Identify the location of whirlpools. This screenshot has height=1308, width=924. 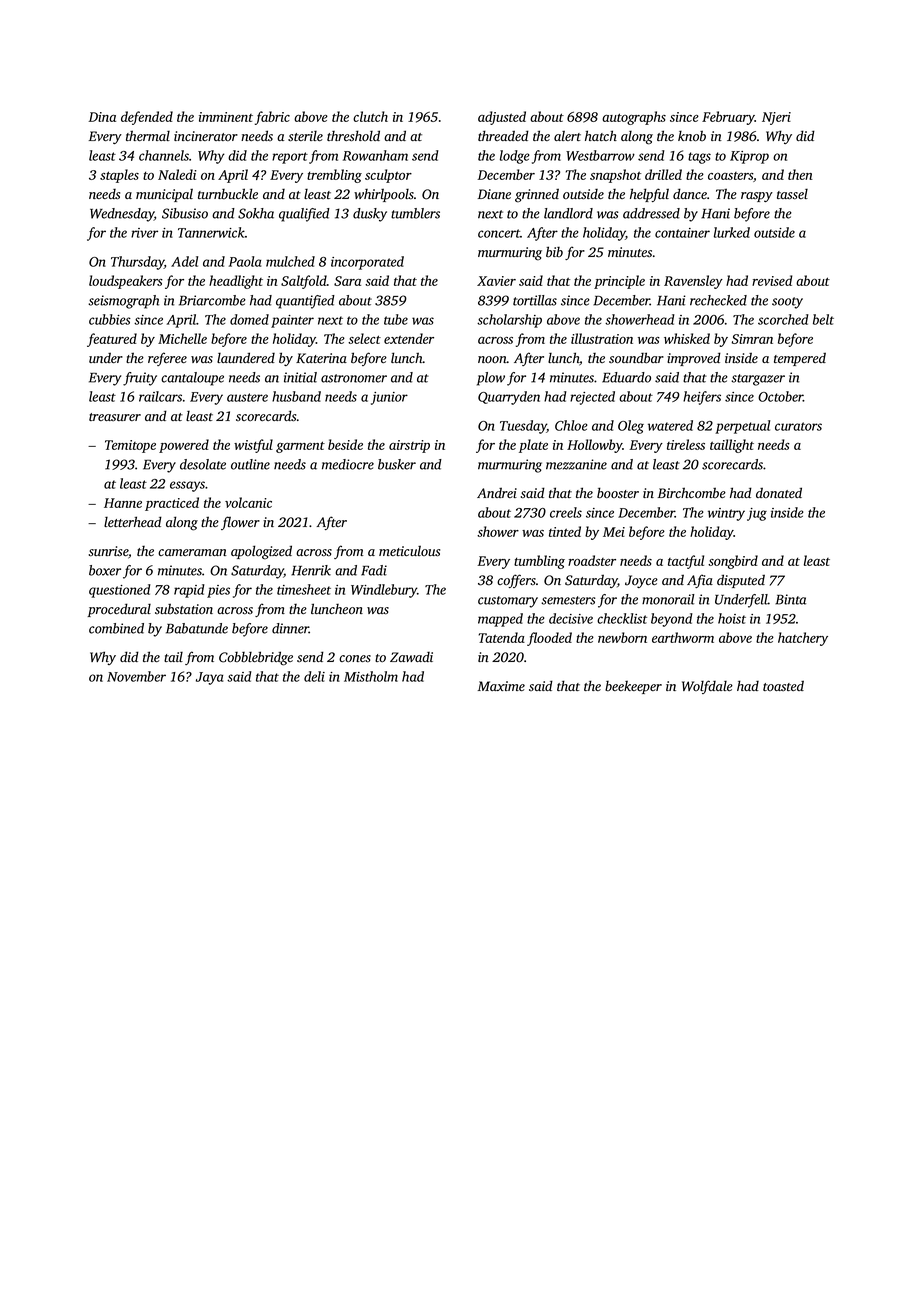
(384, 195).
